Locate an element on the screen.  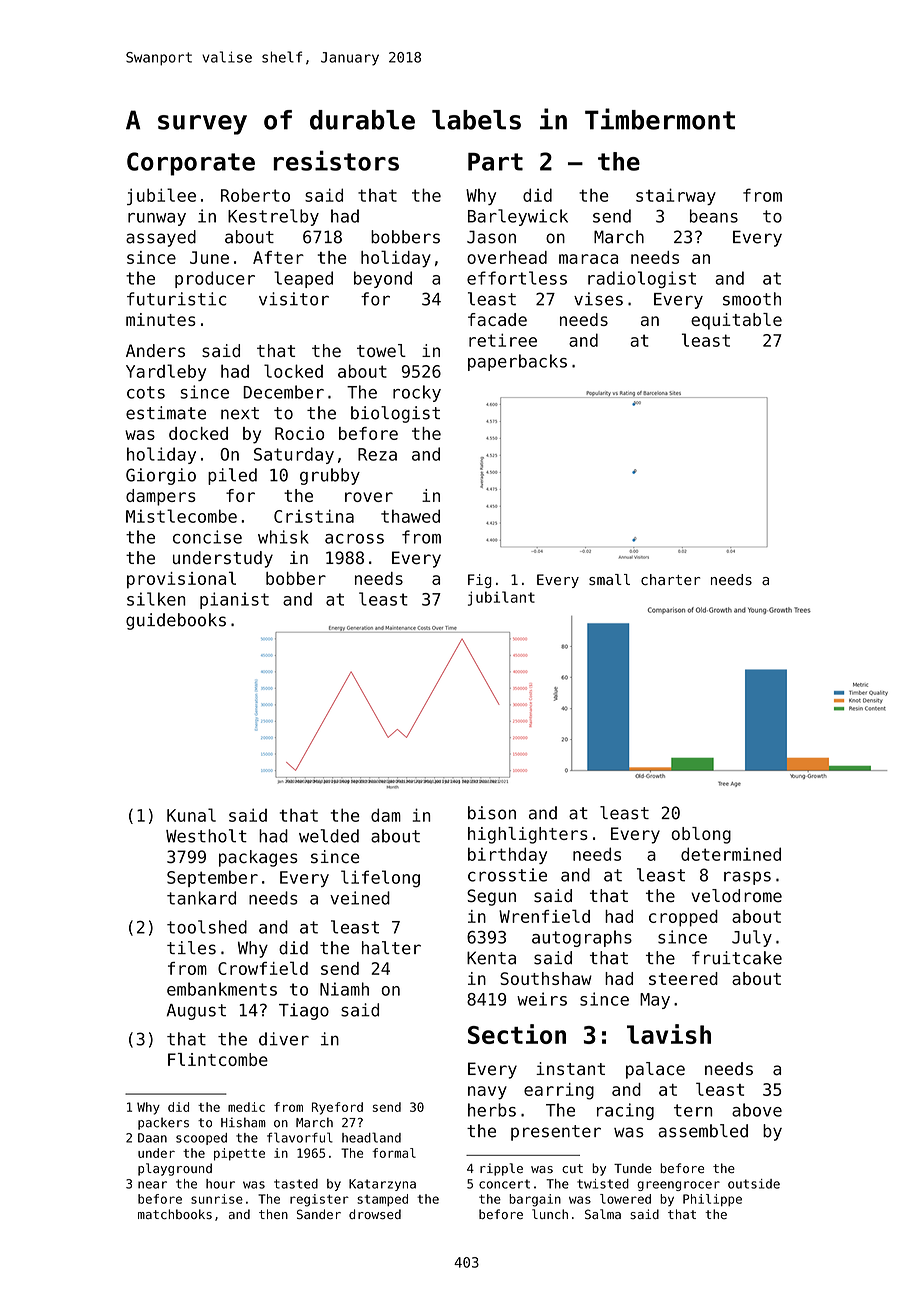
steered is located at coordinates (683, 978).
